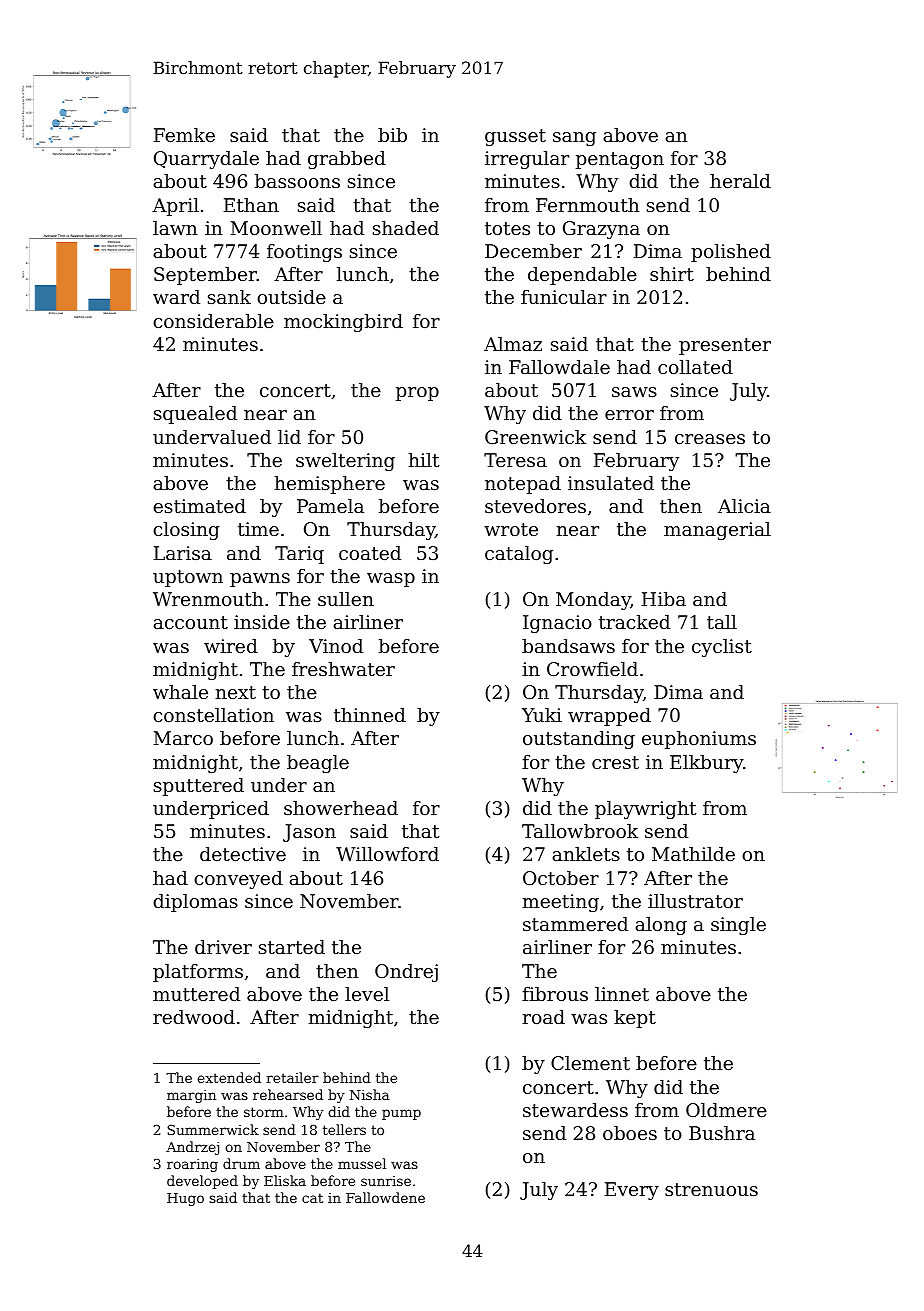 The image size is (924, 1311). What do you see at coordinates (406, 973) in the page?
I see `Ondrej` at bounding box center [406, 973].
